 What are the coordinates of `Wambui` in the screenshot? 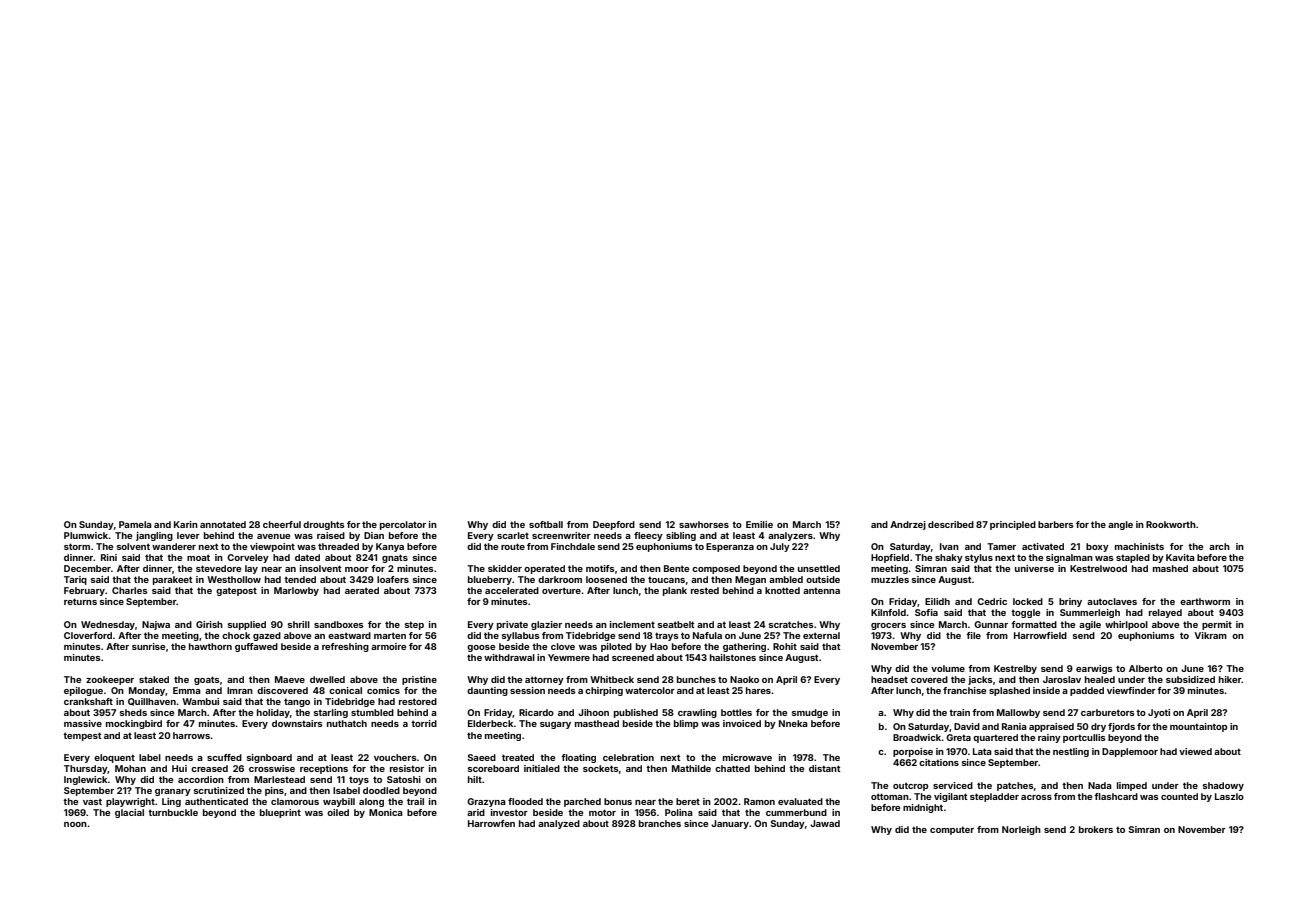 It's located at (200, 701).
